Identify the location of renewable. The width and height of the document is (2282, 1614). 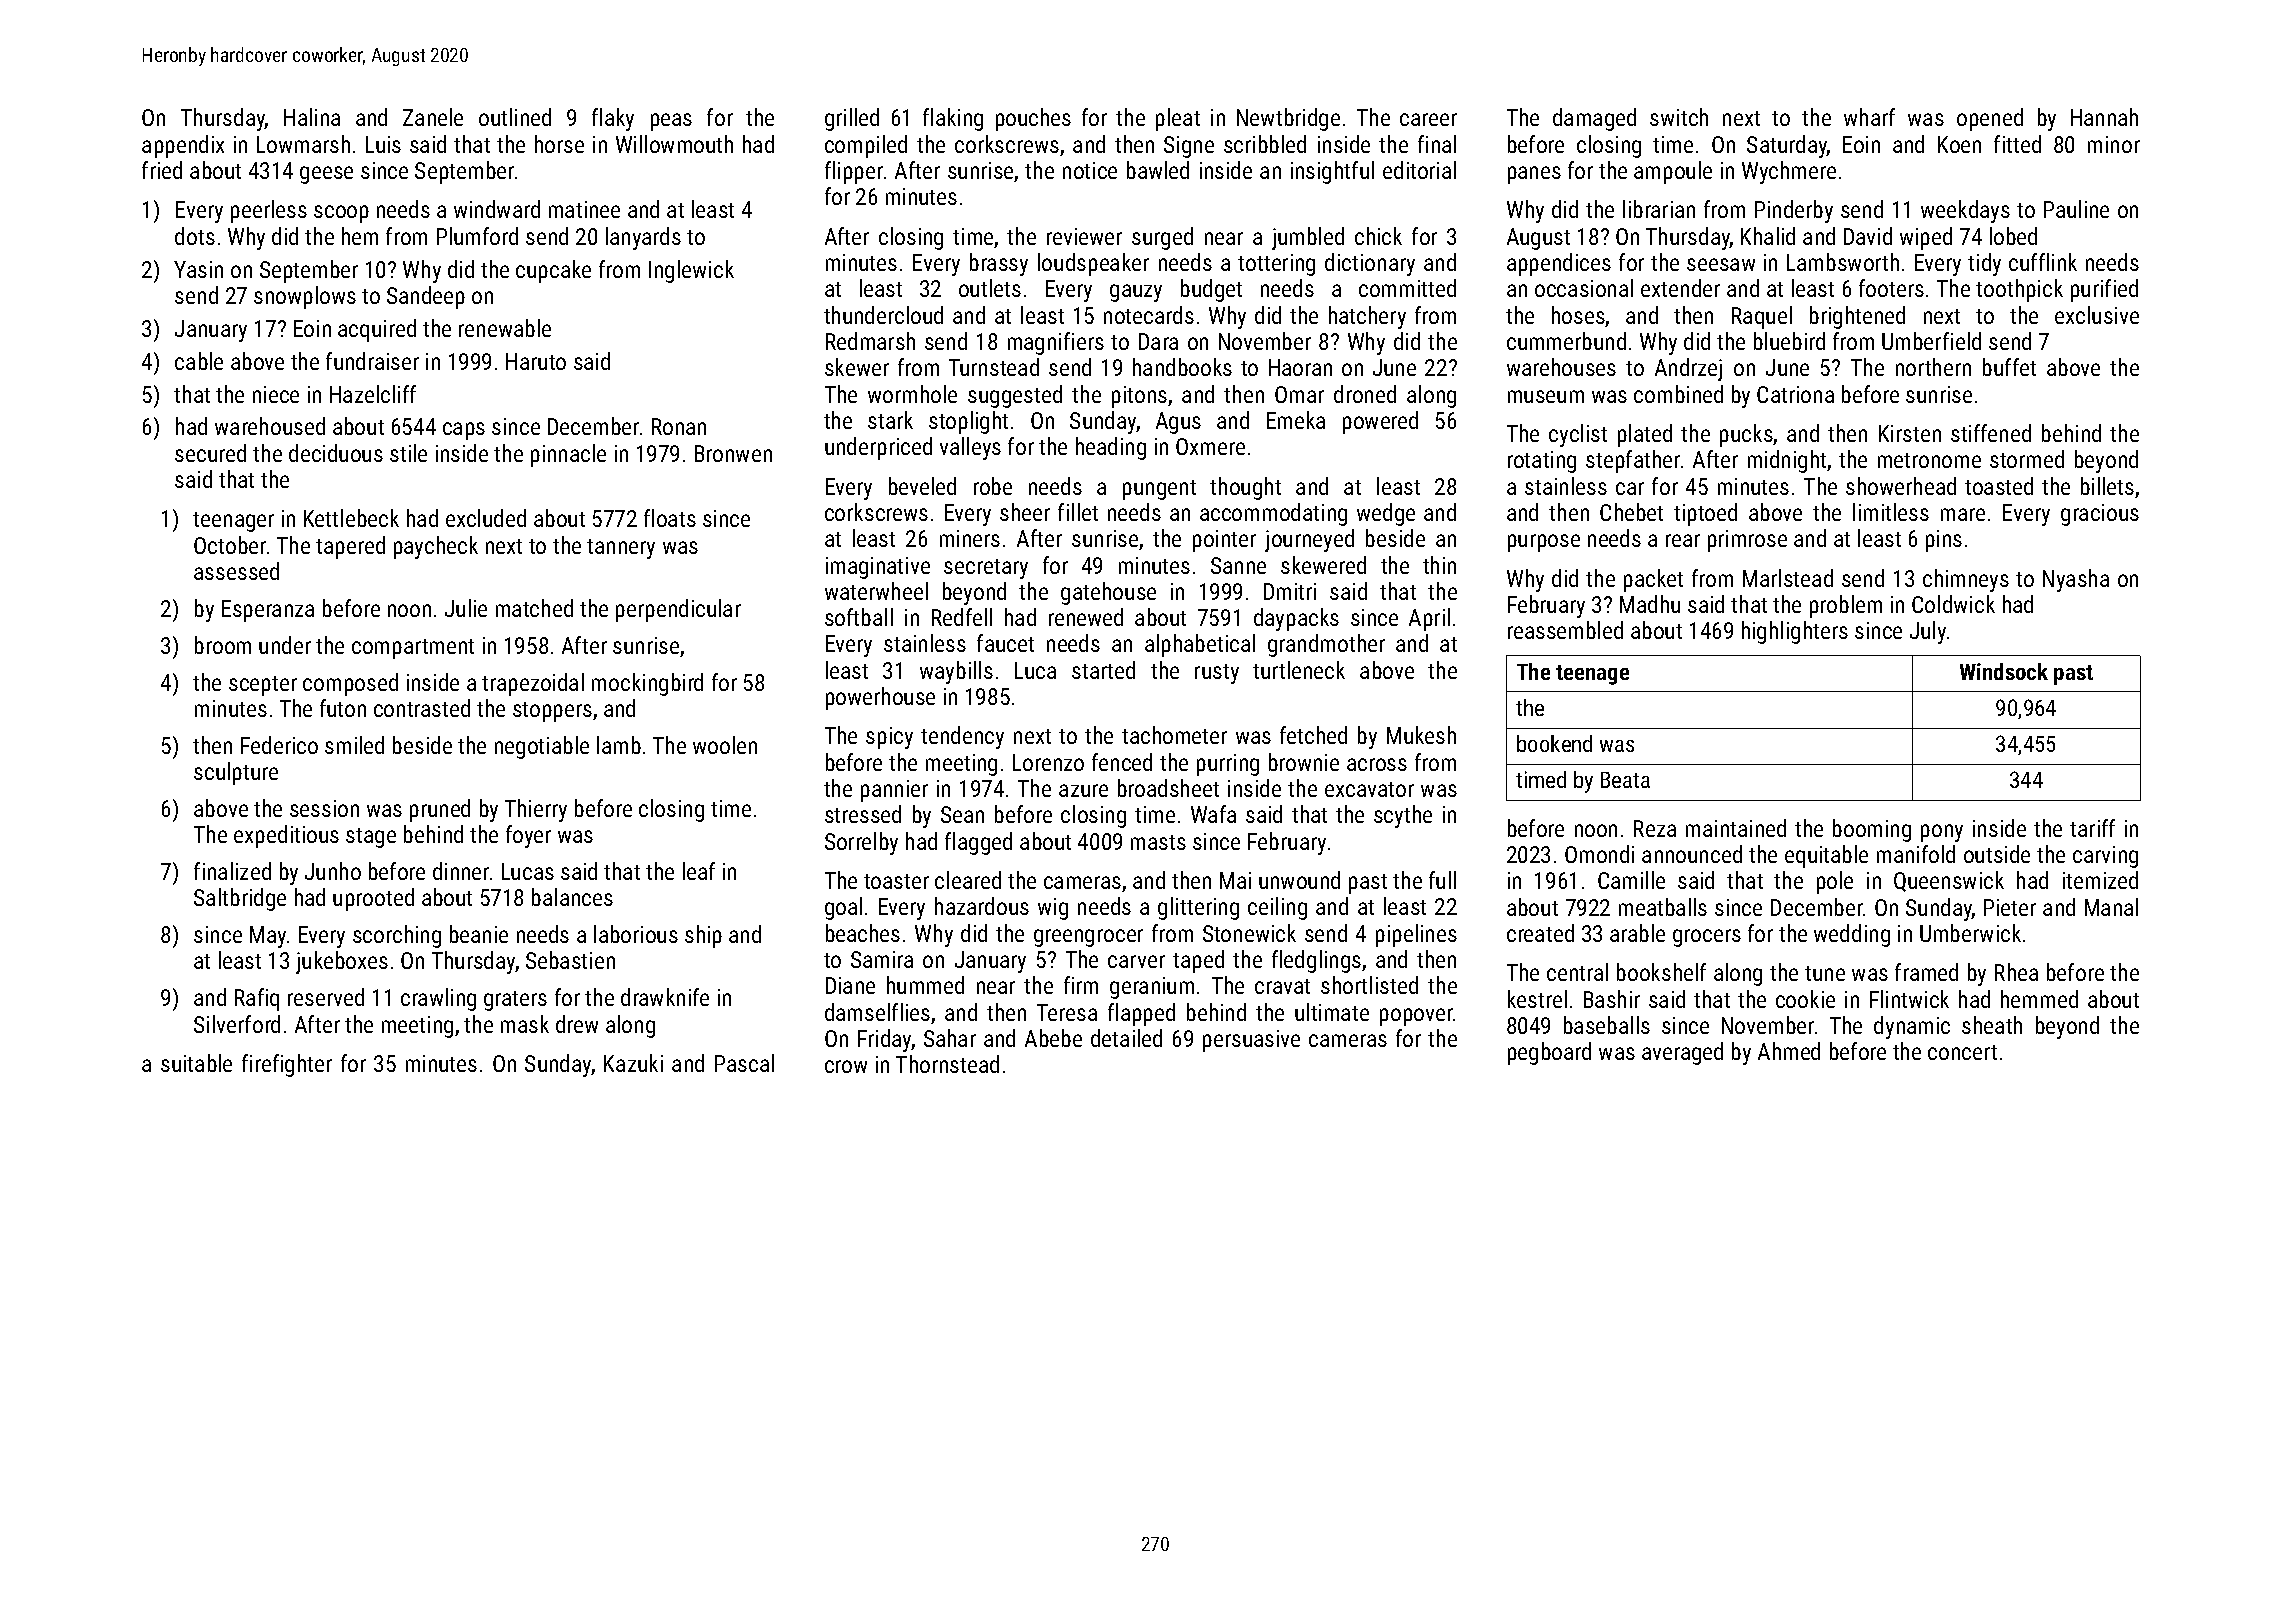
(505, 328).
